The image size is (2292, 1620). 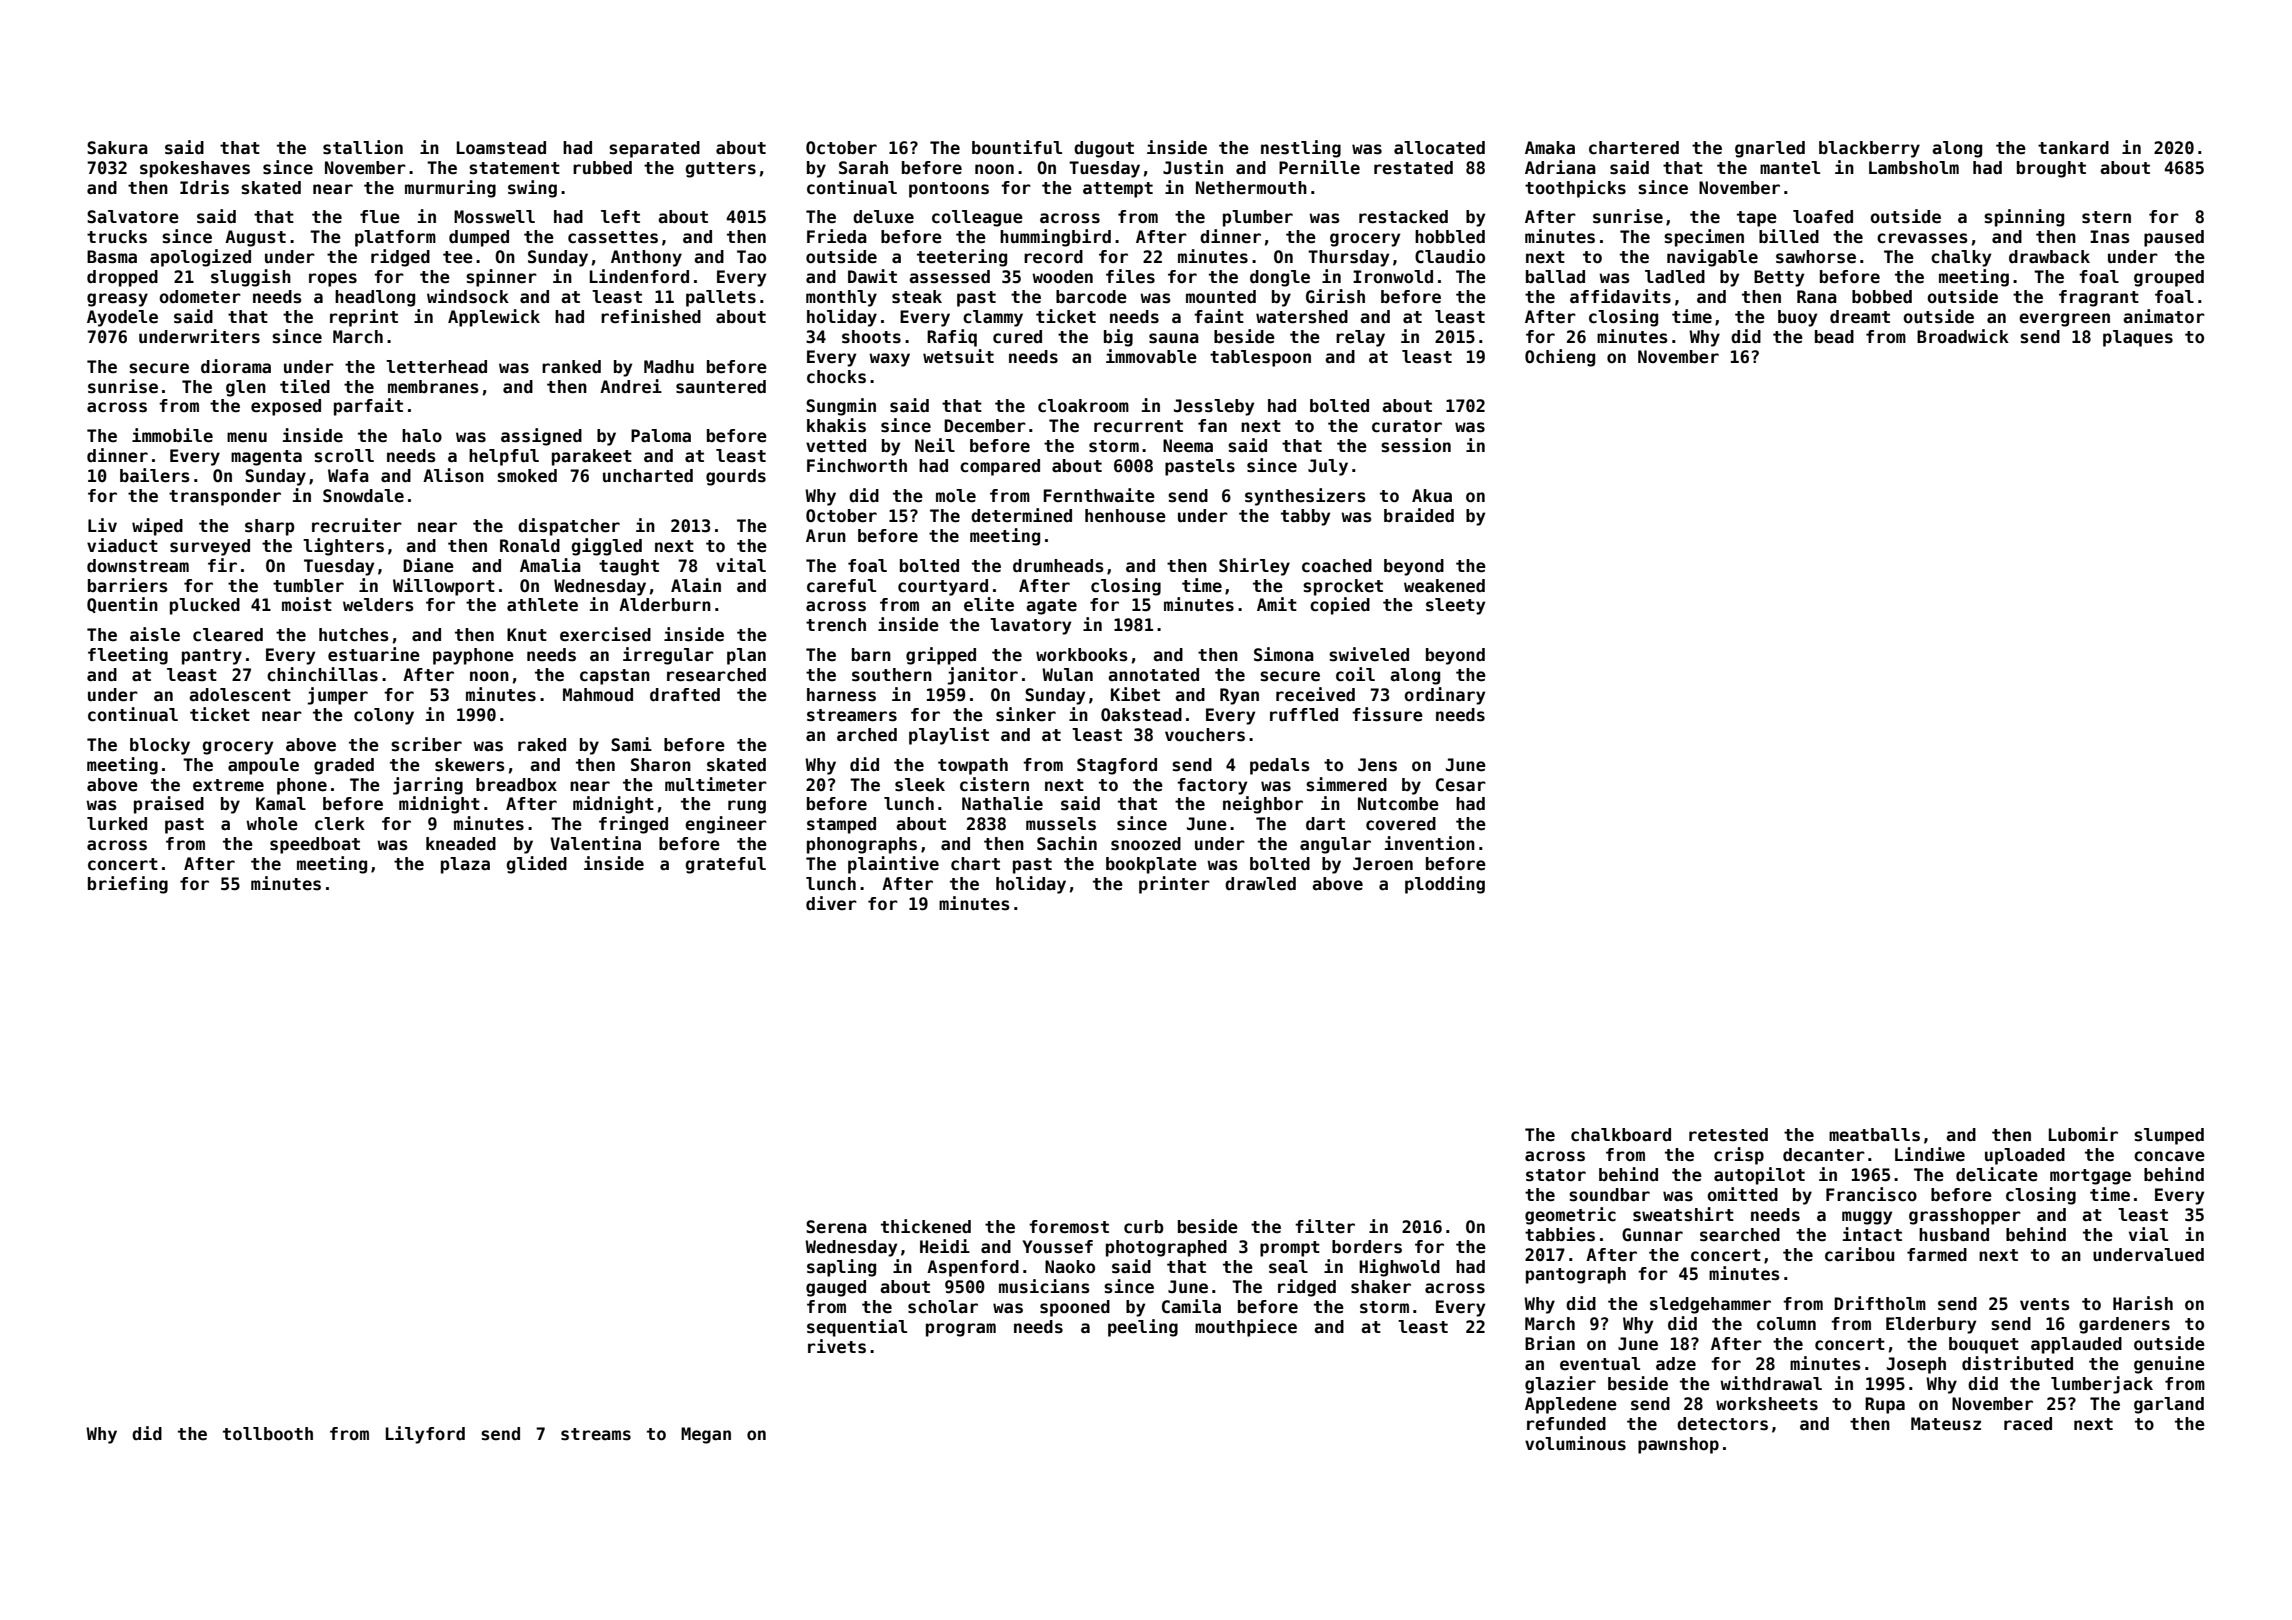 I want to click on Megan, so click(x=706, y=1435).
